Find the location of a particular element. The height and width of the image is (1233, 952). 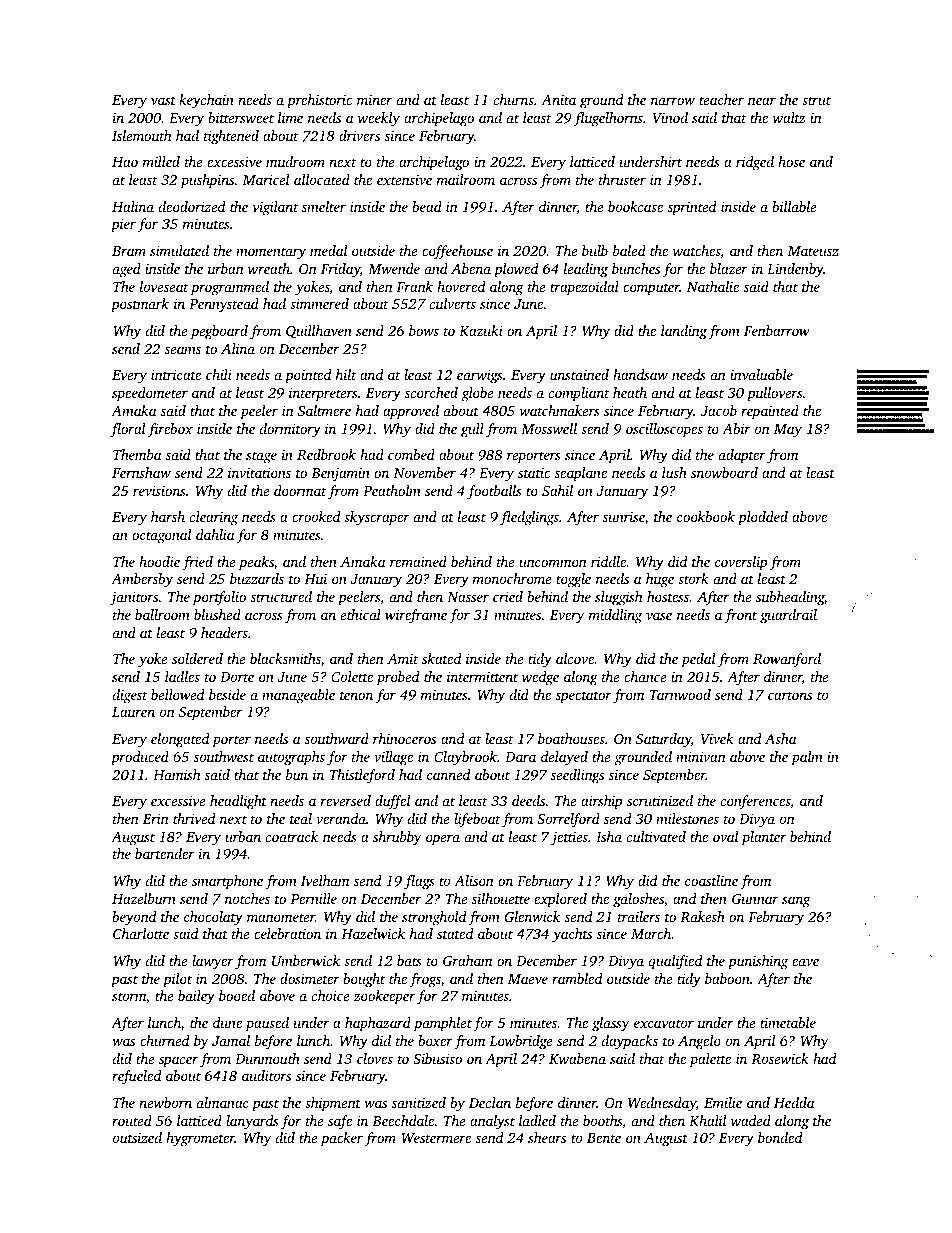

tenon is located at coordinates (356, 695).
